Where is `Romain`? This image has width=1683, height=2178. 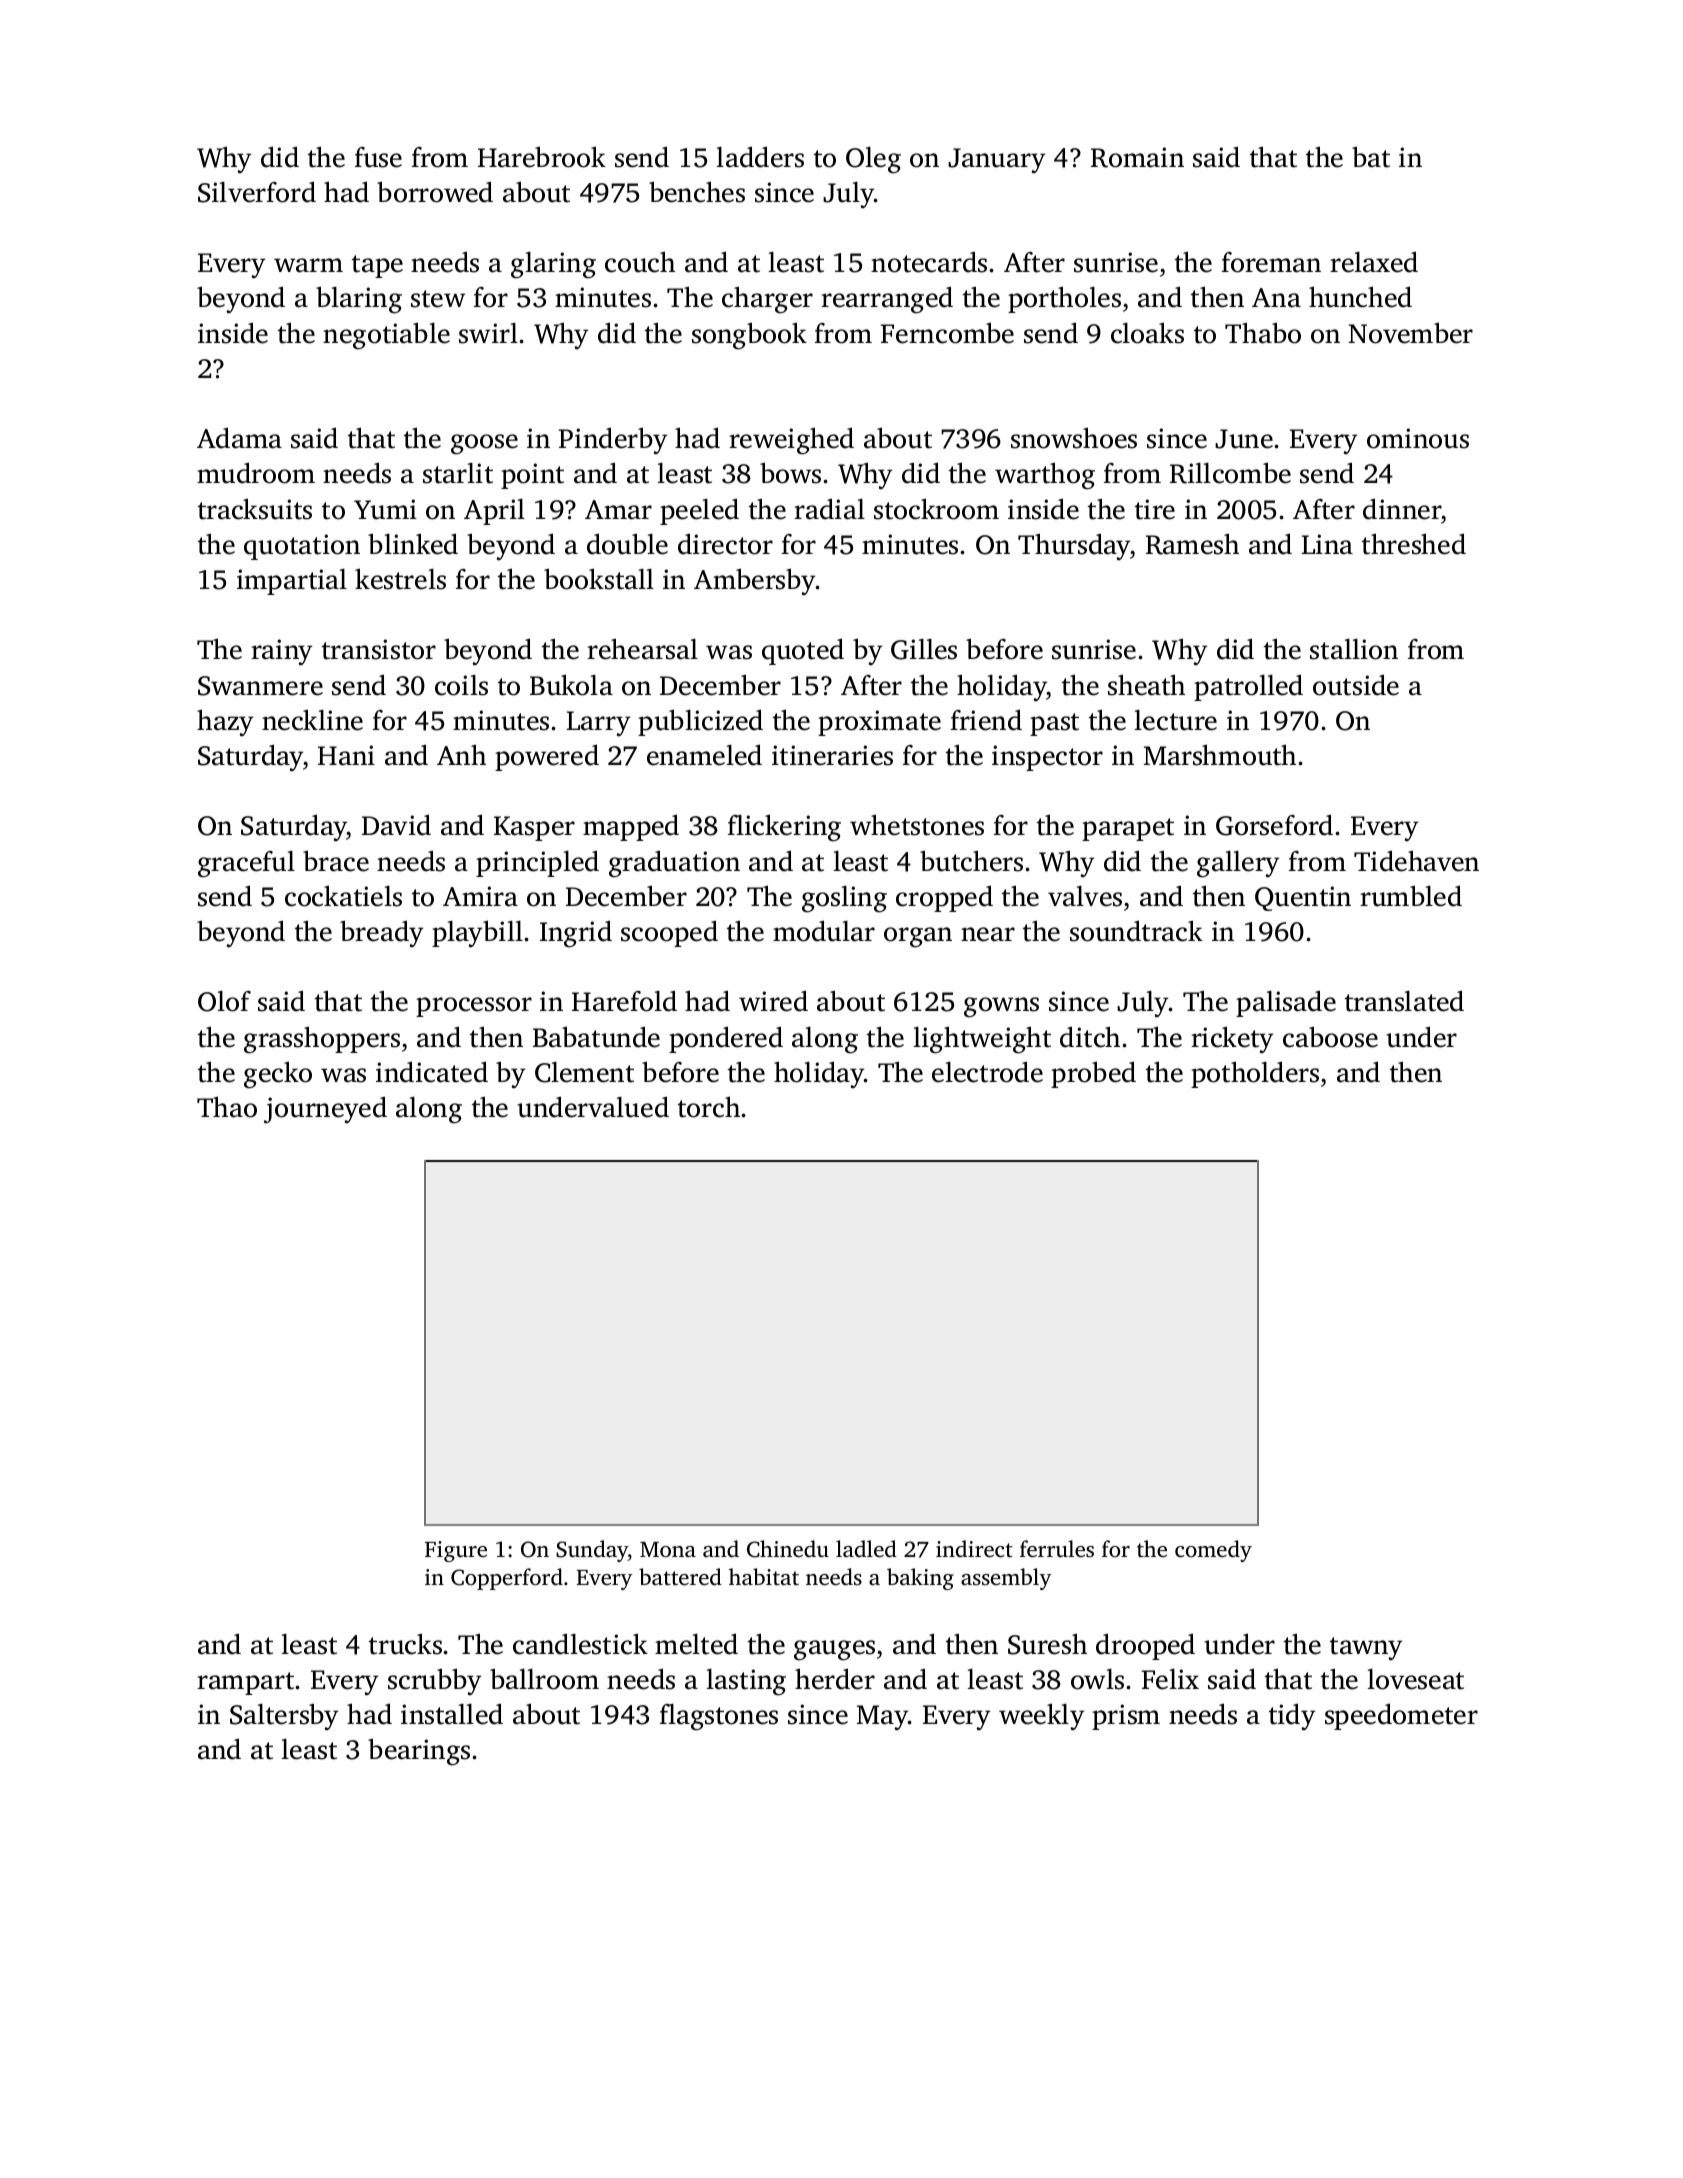
Romain is located at coordinates (1137, 157).
